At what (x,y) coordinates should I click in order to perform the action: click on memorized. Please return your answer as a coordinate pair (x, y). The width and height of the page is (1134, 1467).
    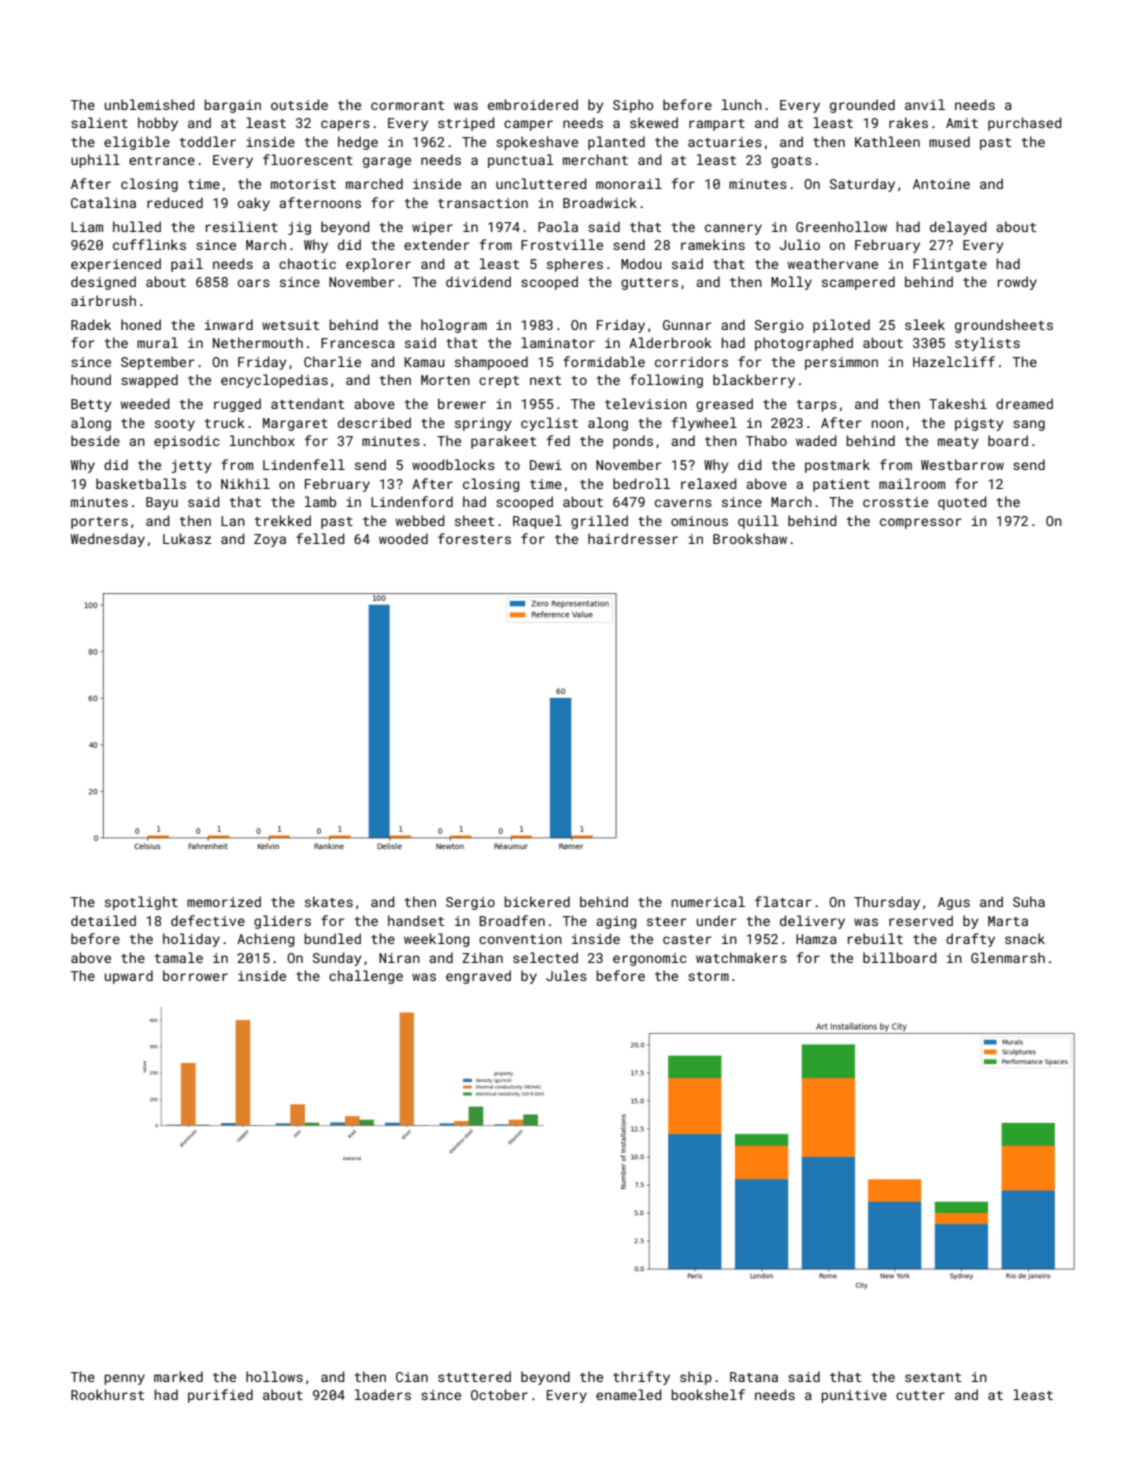
    Looking at the image, I should click on (224, 901).
